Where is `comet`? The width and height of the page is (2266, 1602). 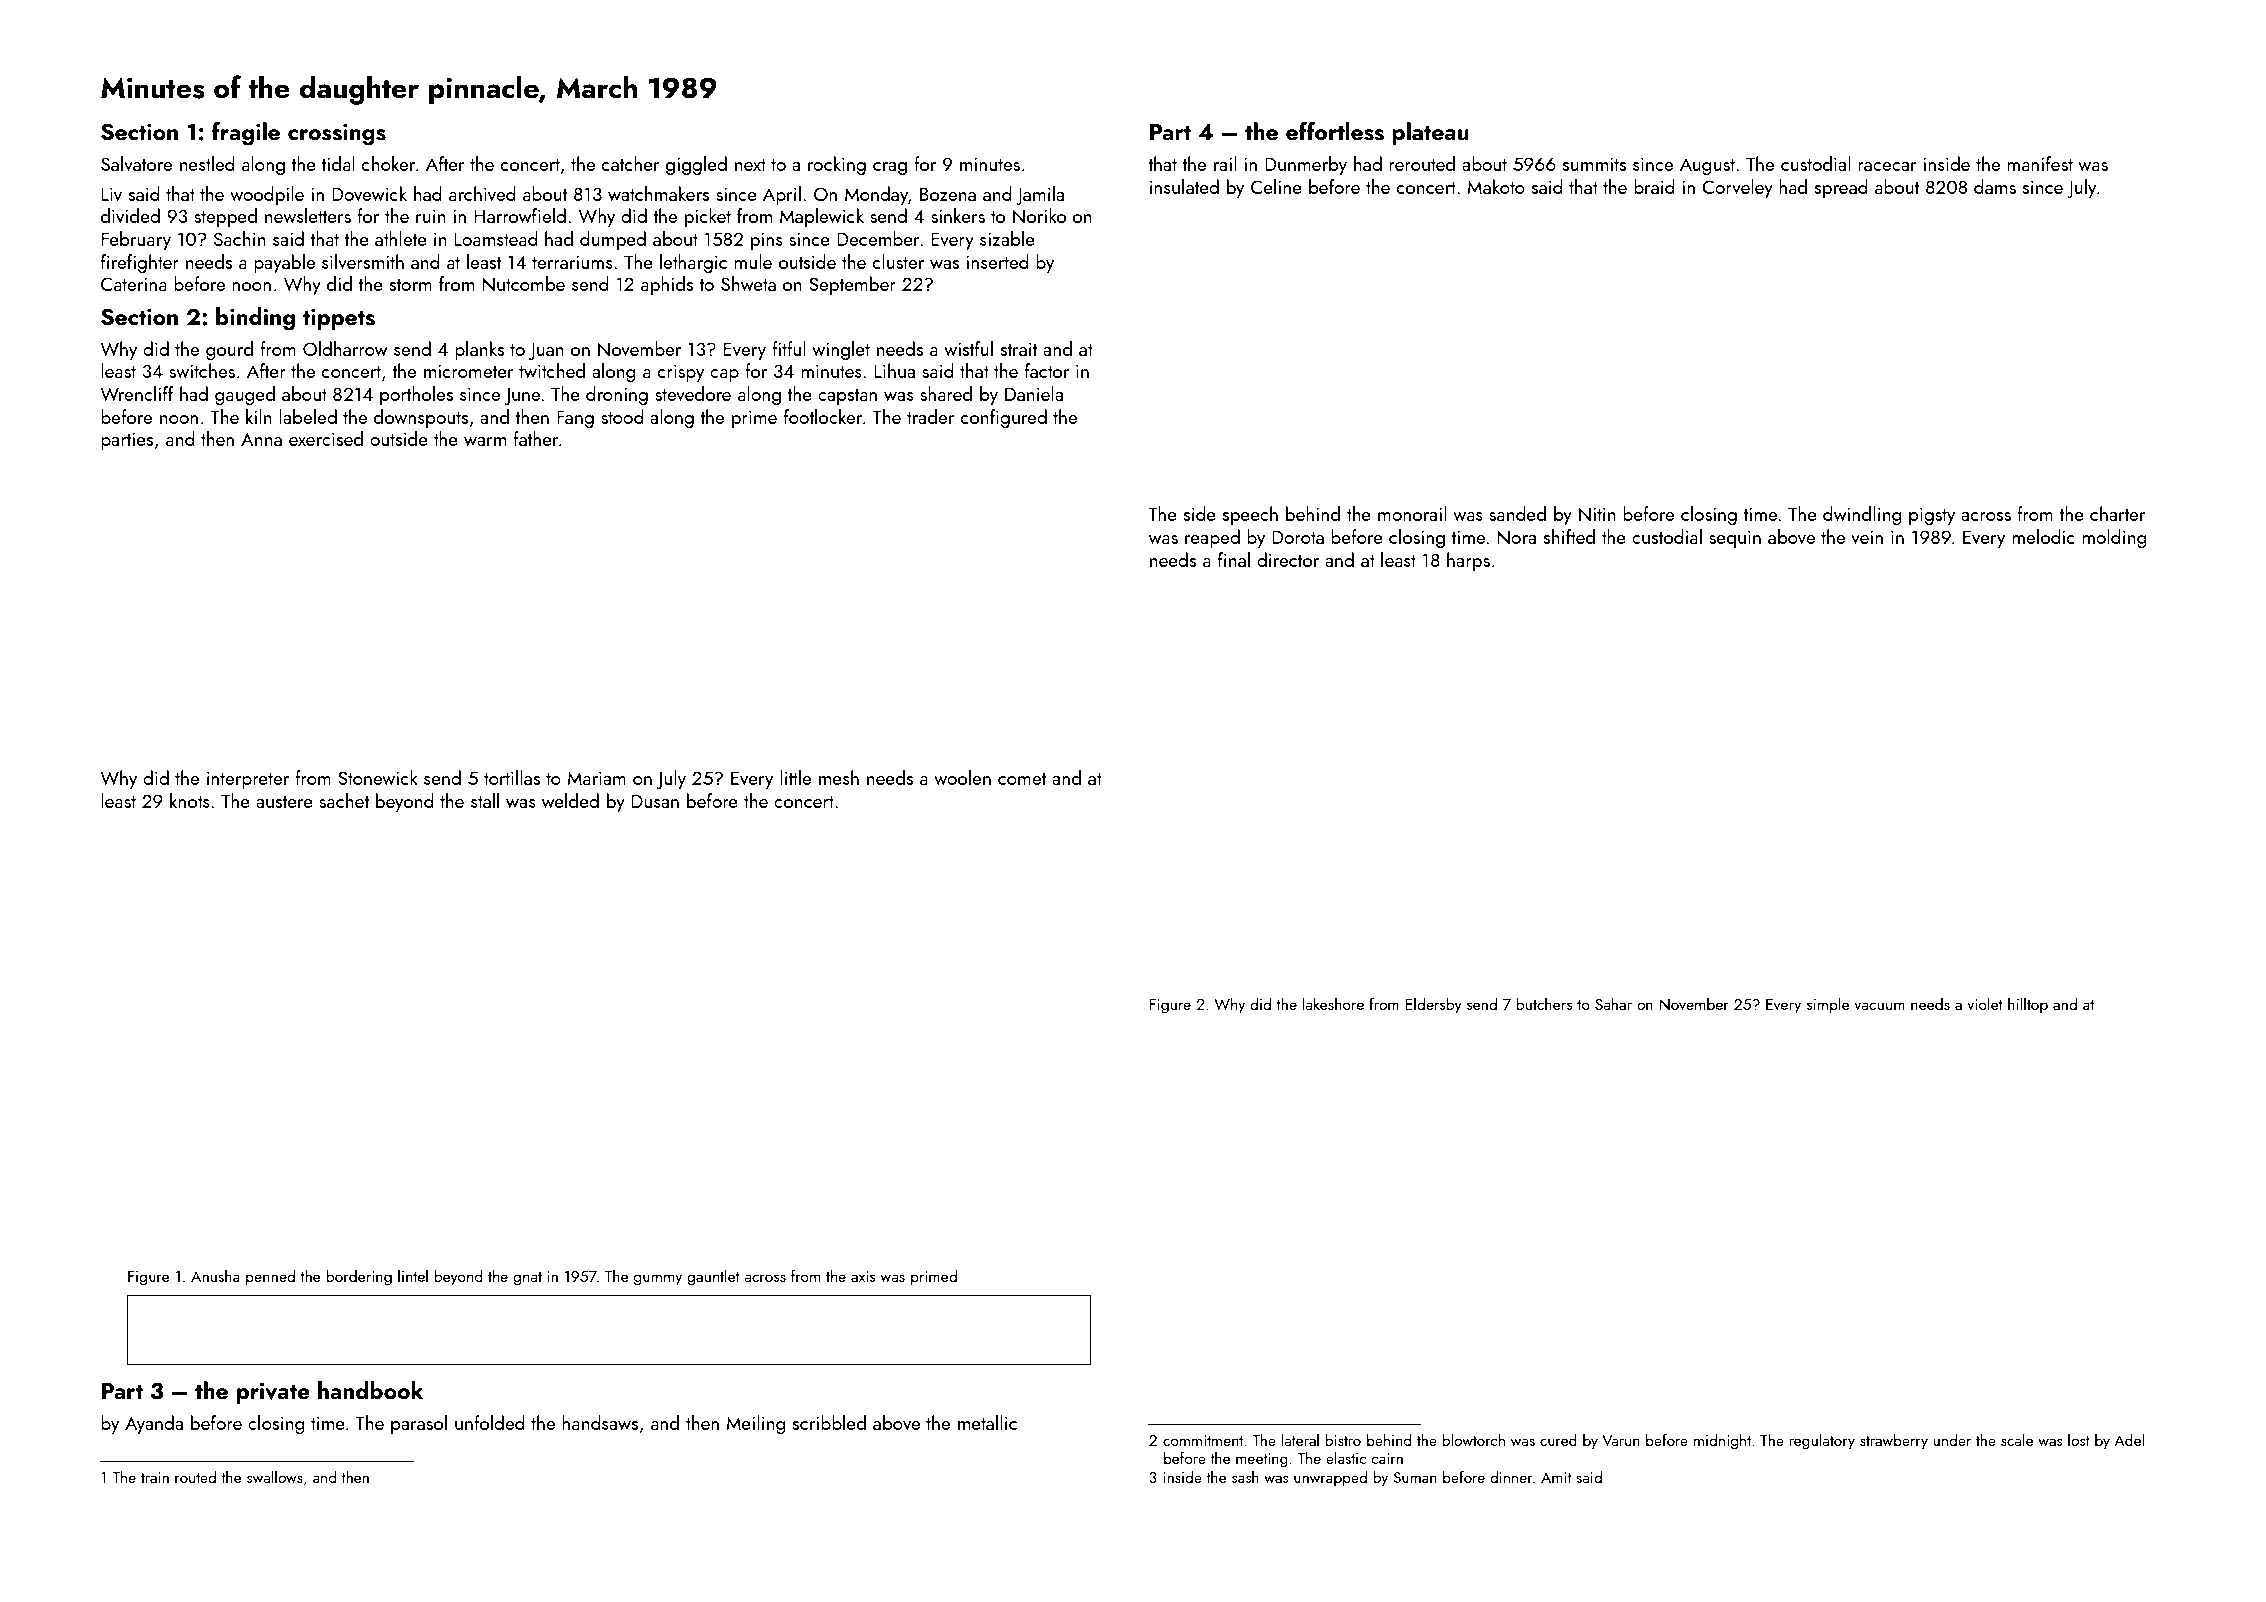 comet is located at coordinates (1022, 779).
